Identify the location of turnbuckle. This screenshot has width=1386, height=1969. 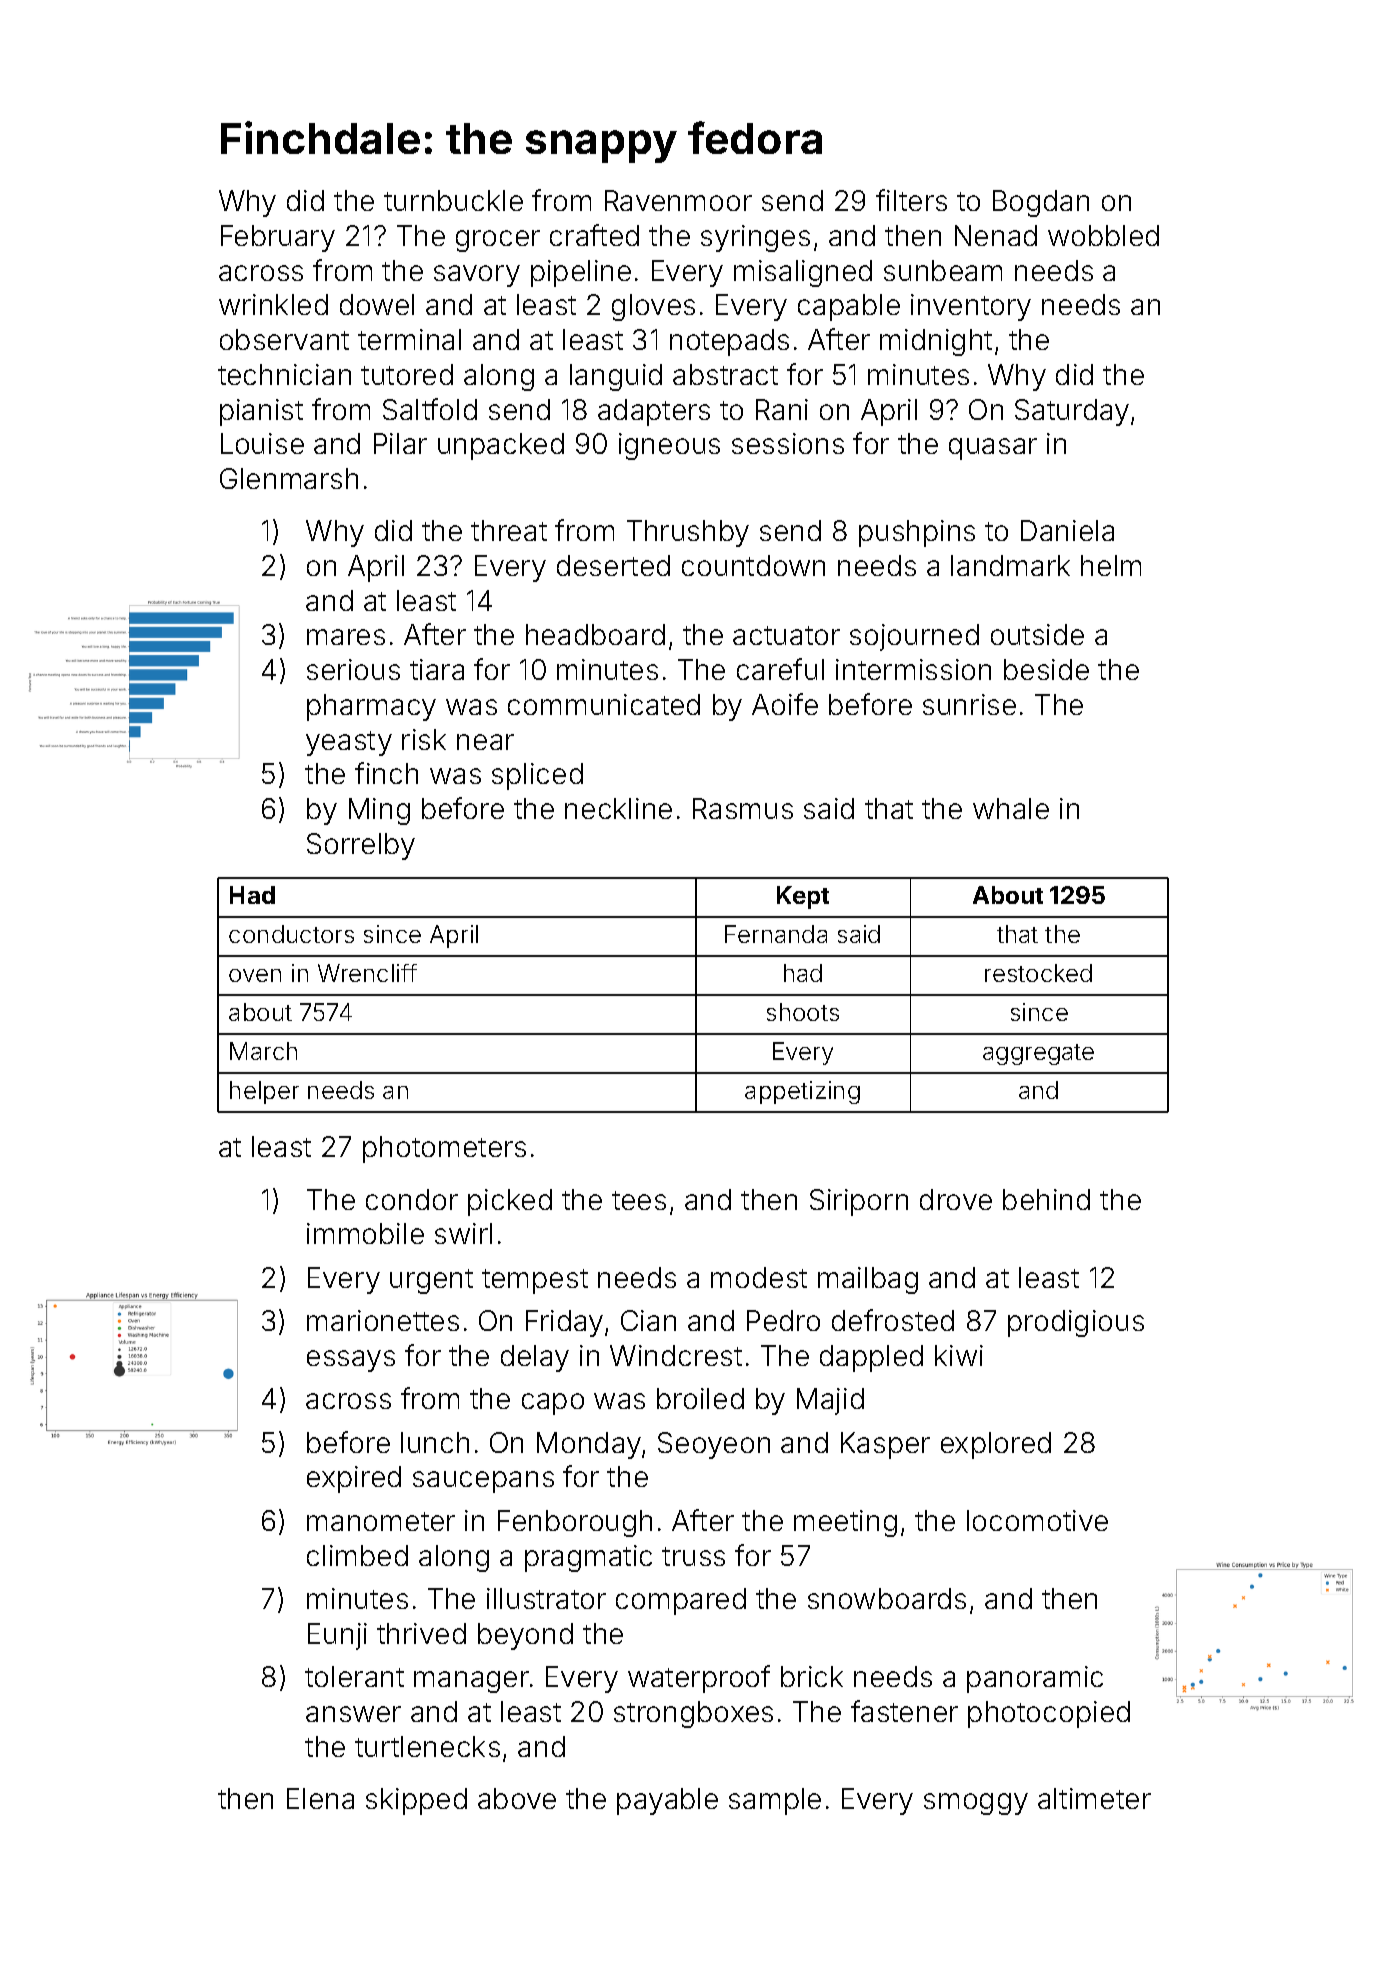
(453, 200).
